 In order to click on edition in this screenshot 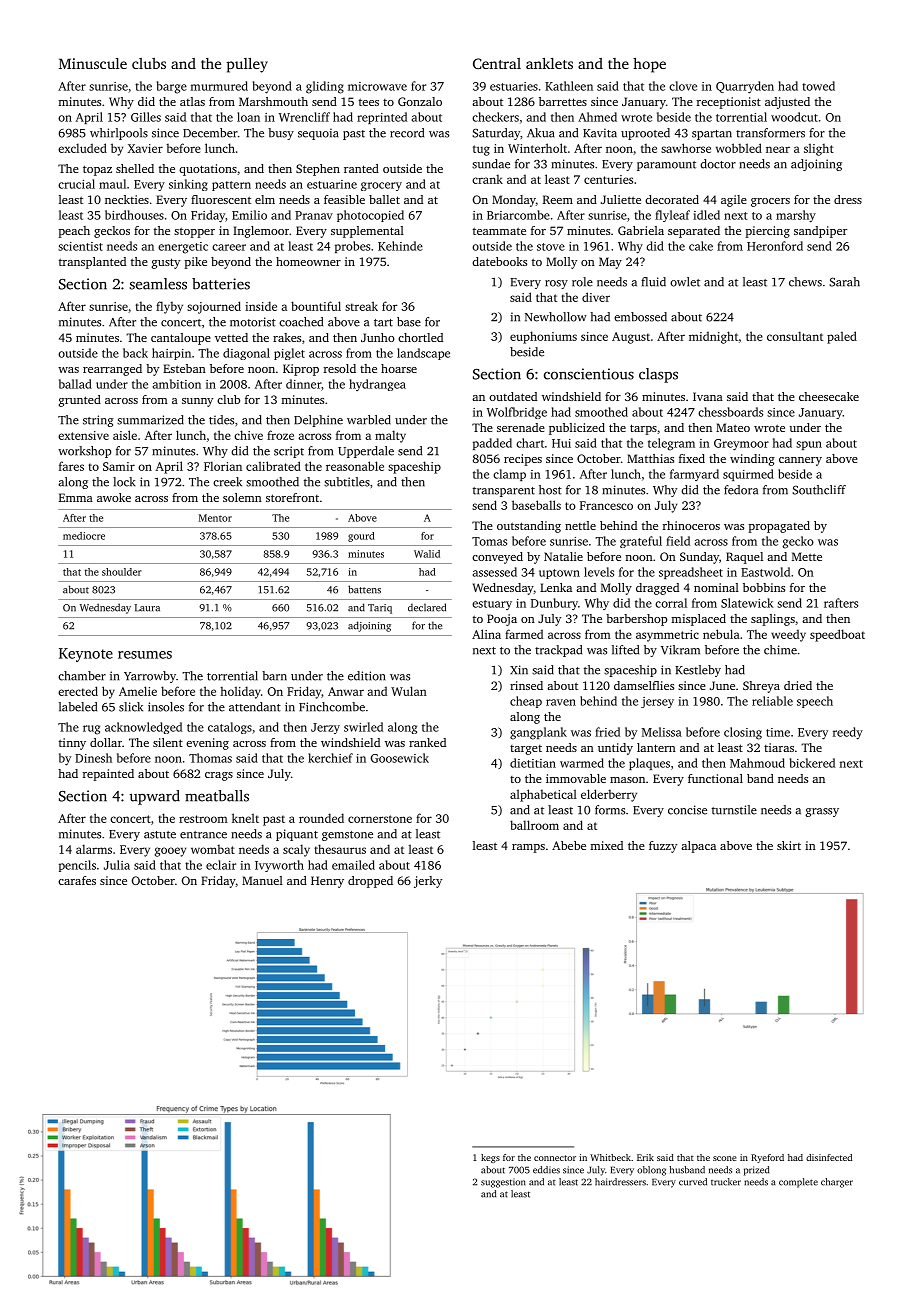, I will do `click(366, 676)`.
